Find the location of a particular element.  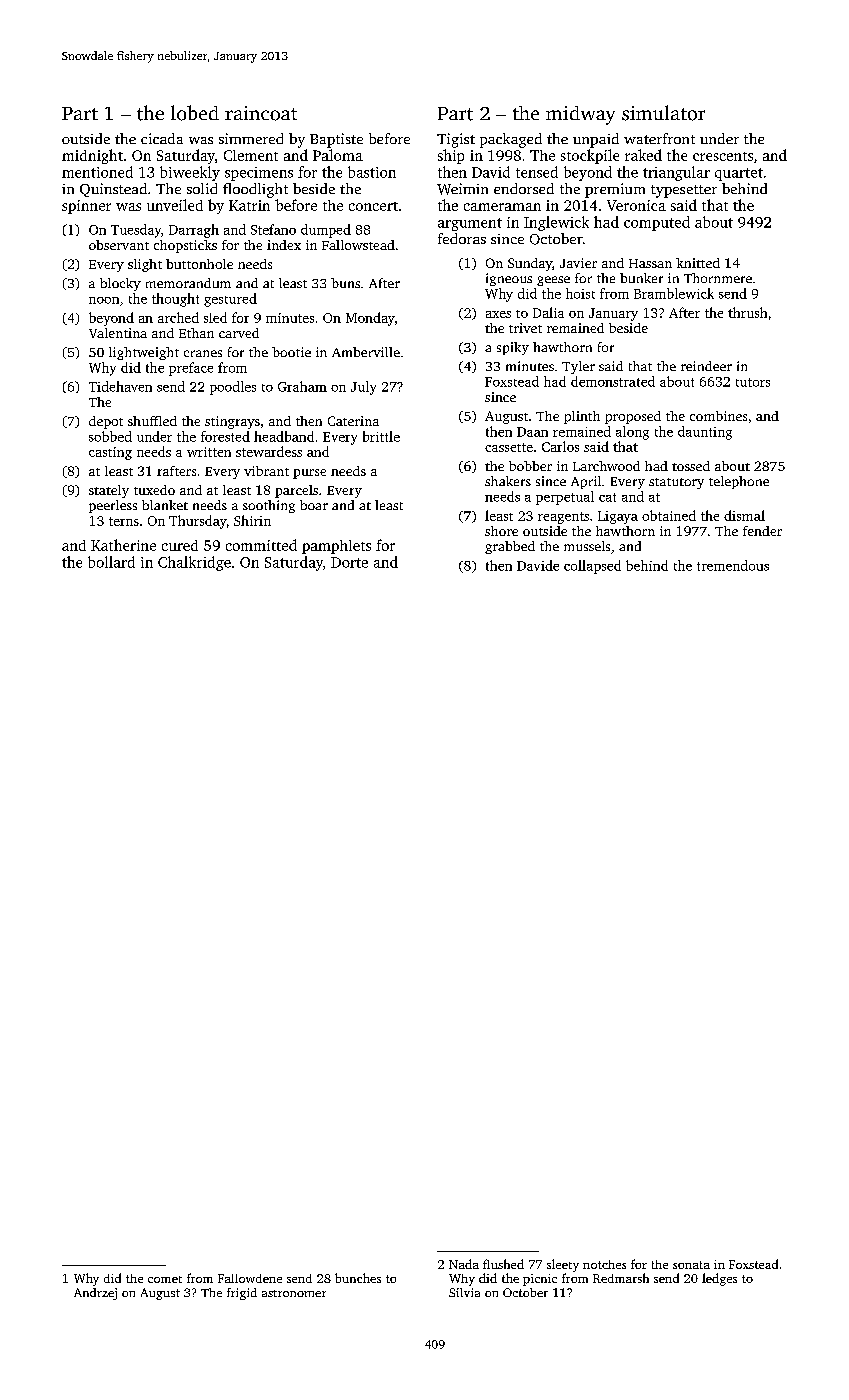

grabbed is located at coordinates (510, 547).
